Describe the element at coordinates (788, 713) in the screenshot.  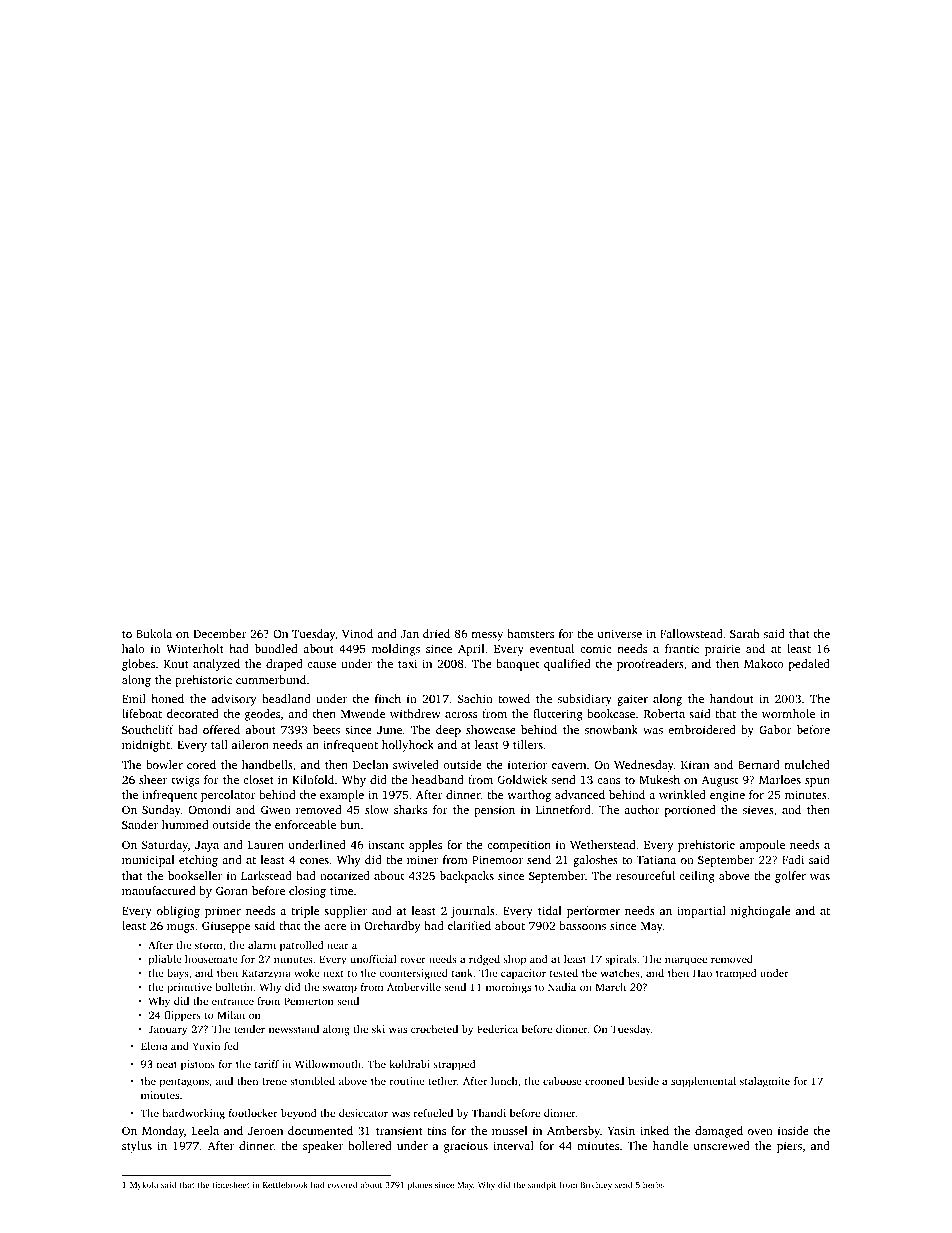
I see `wormhole` at that location.
